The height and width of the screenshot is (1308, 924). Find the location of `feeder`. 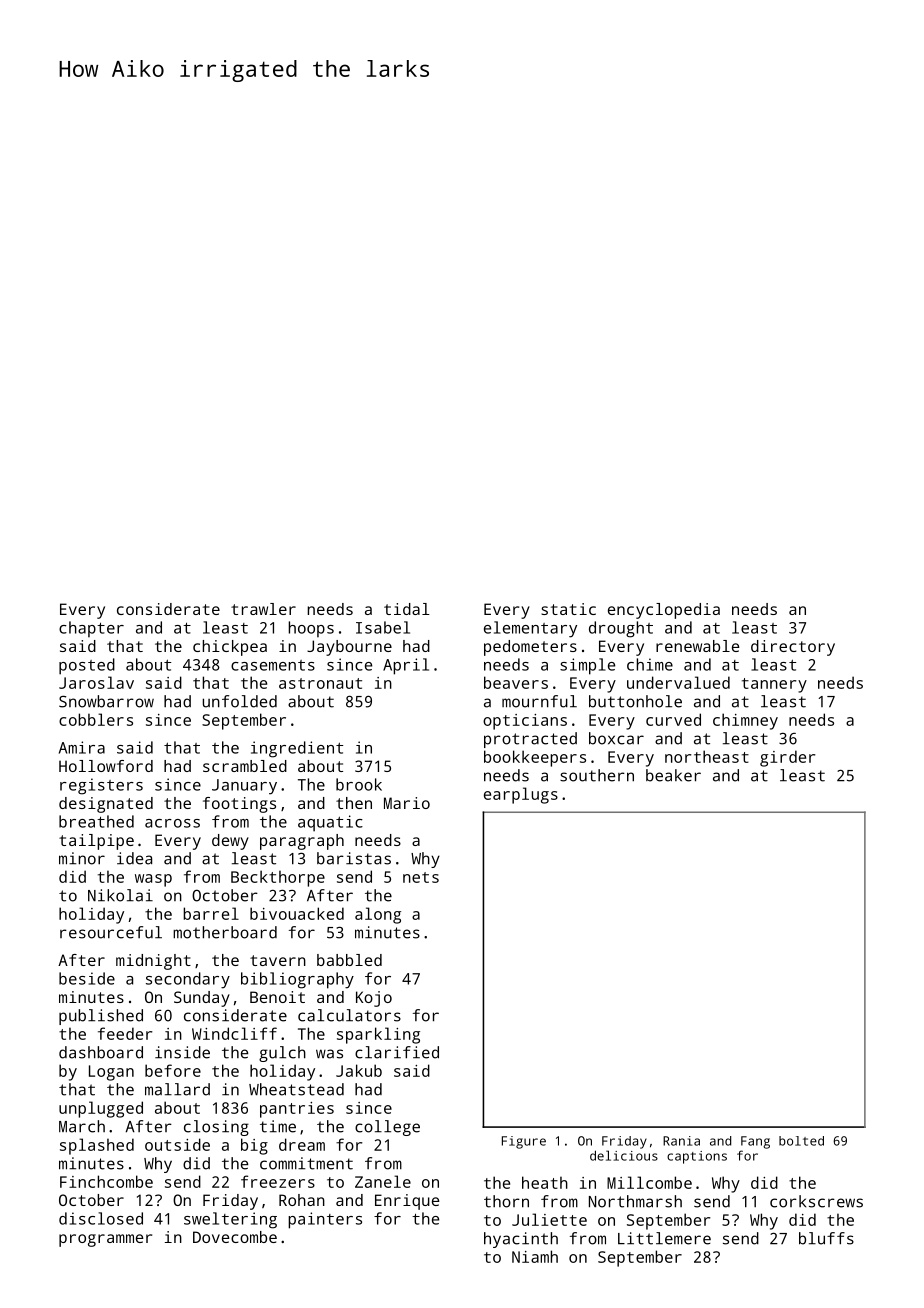

feeder is located at coordinates (125, 1033).
